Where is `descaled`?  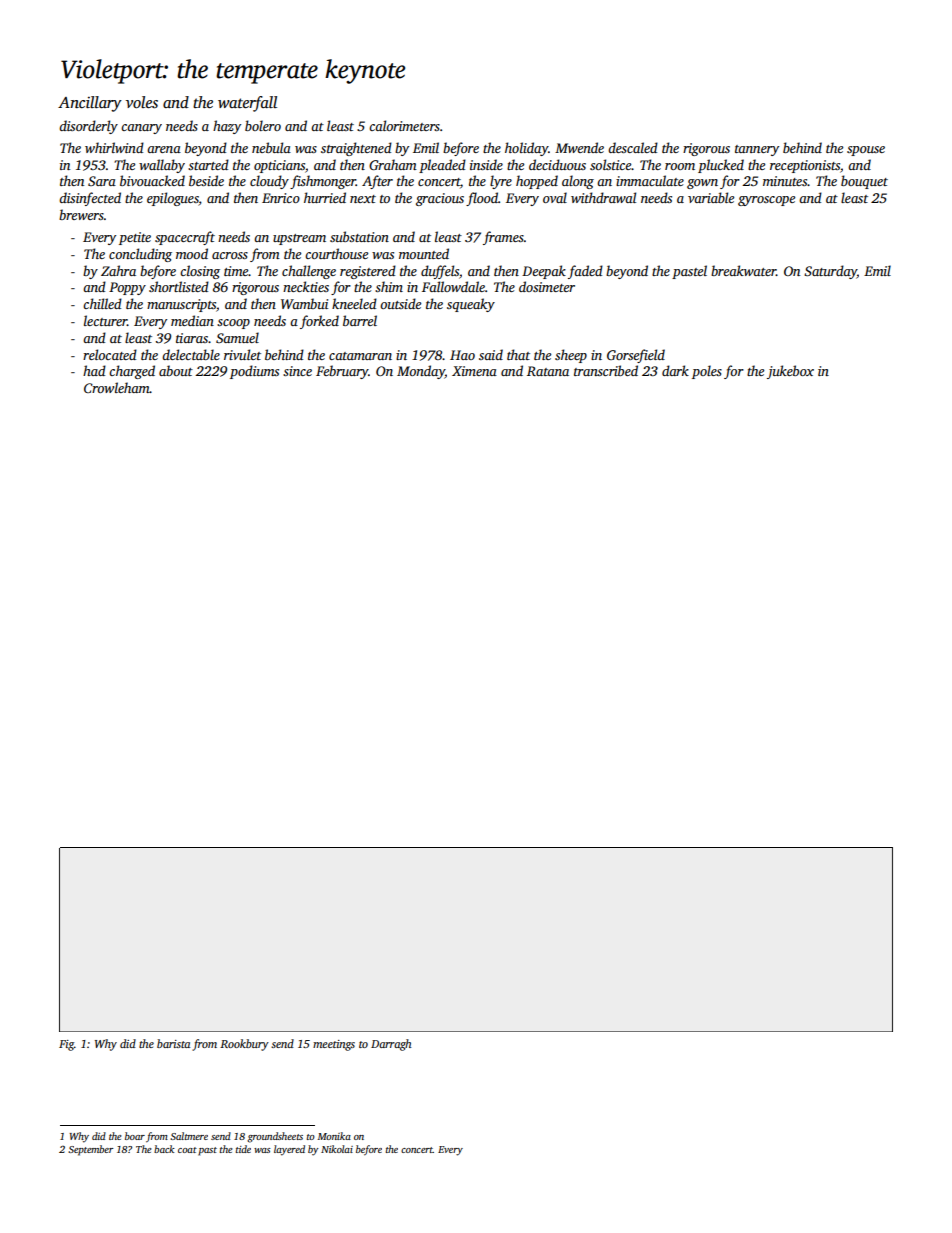 descaled is located at coordinates (633, 147).
